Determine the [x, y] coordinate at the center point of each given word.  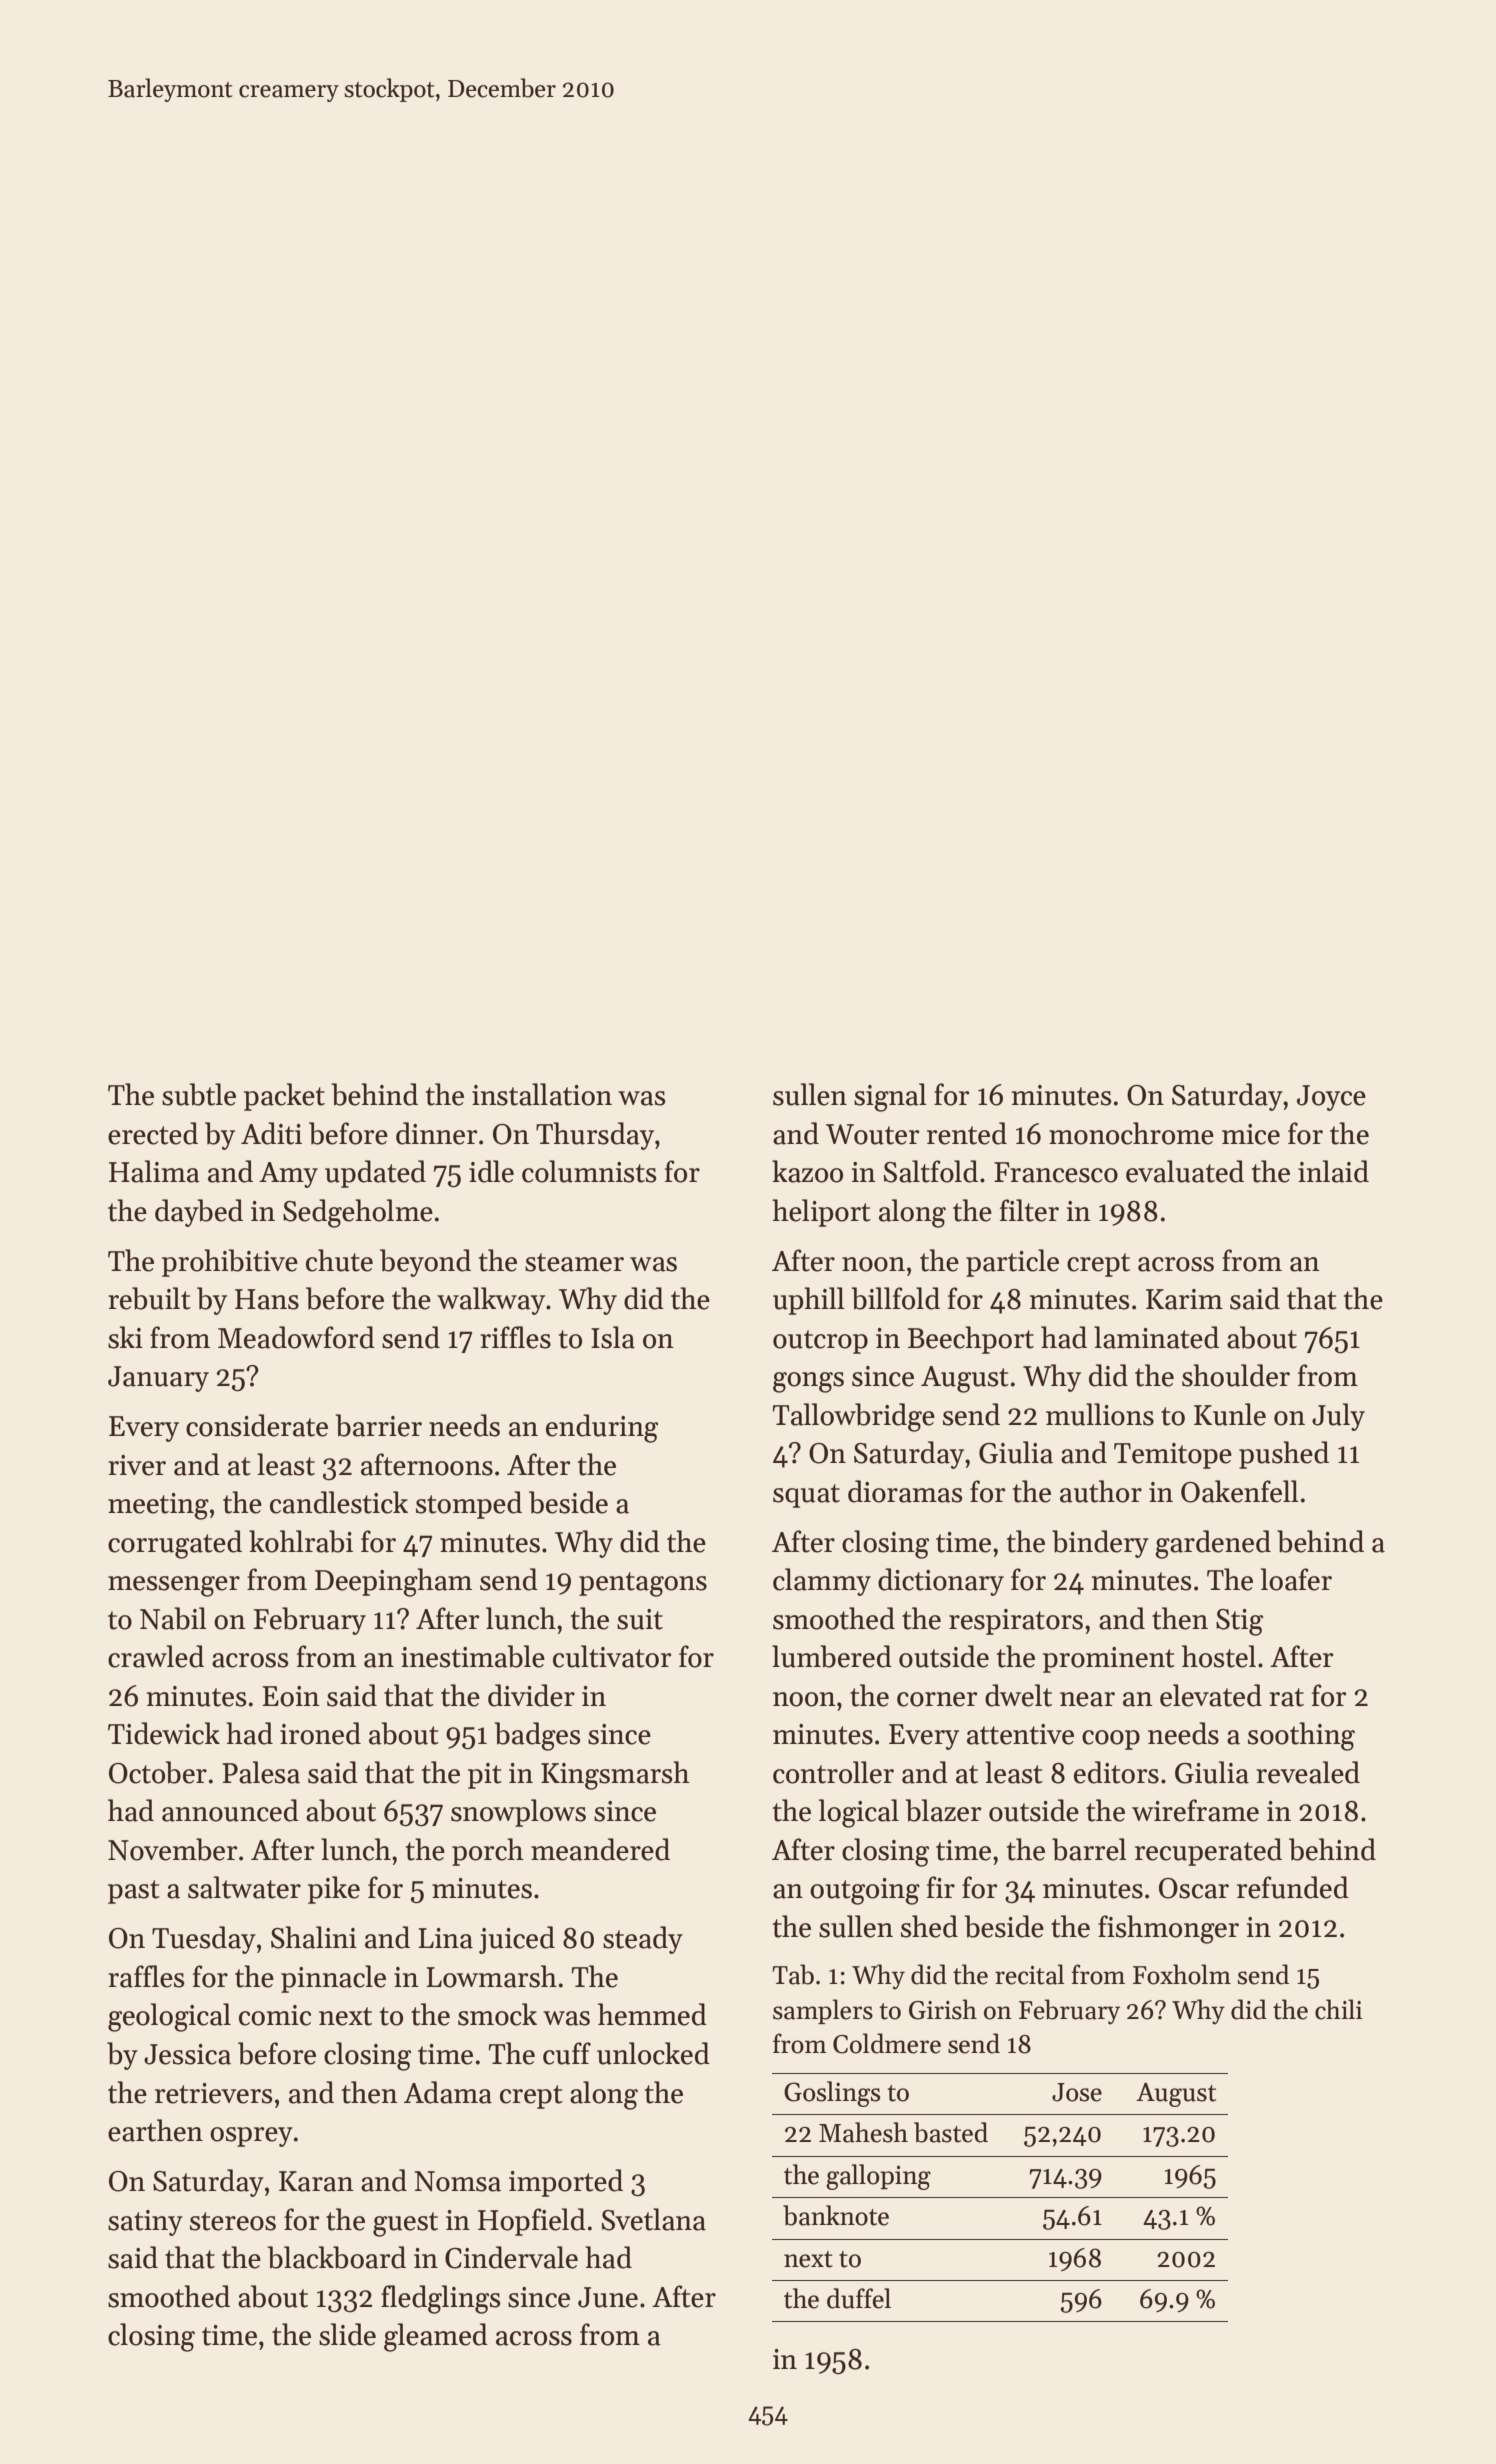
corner [937, 1699]
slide [347, 2334]
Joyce [1331, 1098]
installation [542, 1094]
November [172, 1849]
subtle [199, 1094]
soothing [1301, 1736]
